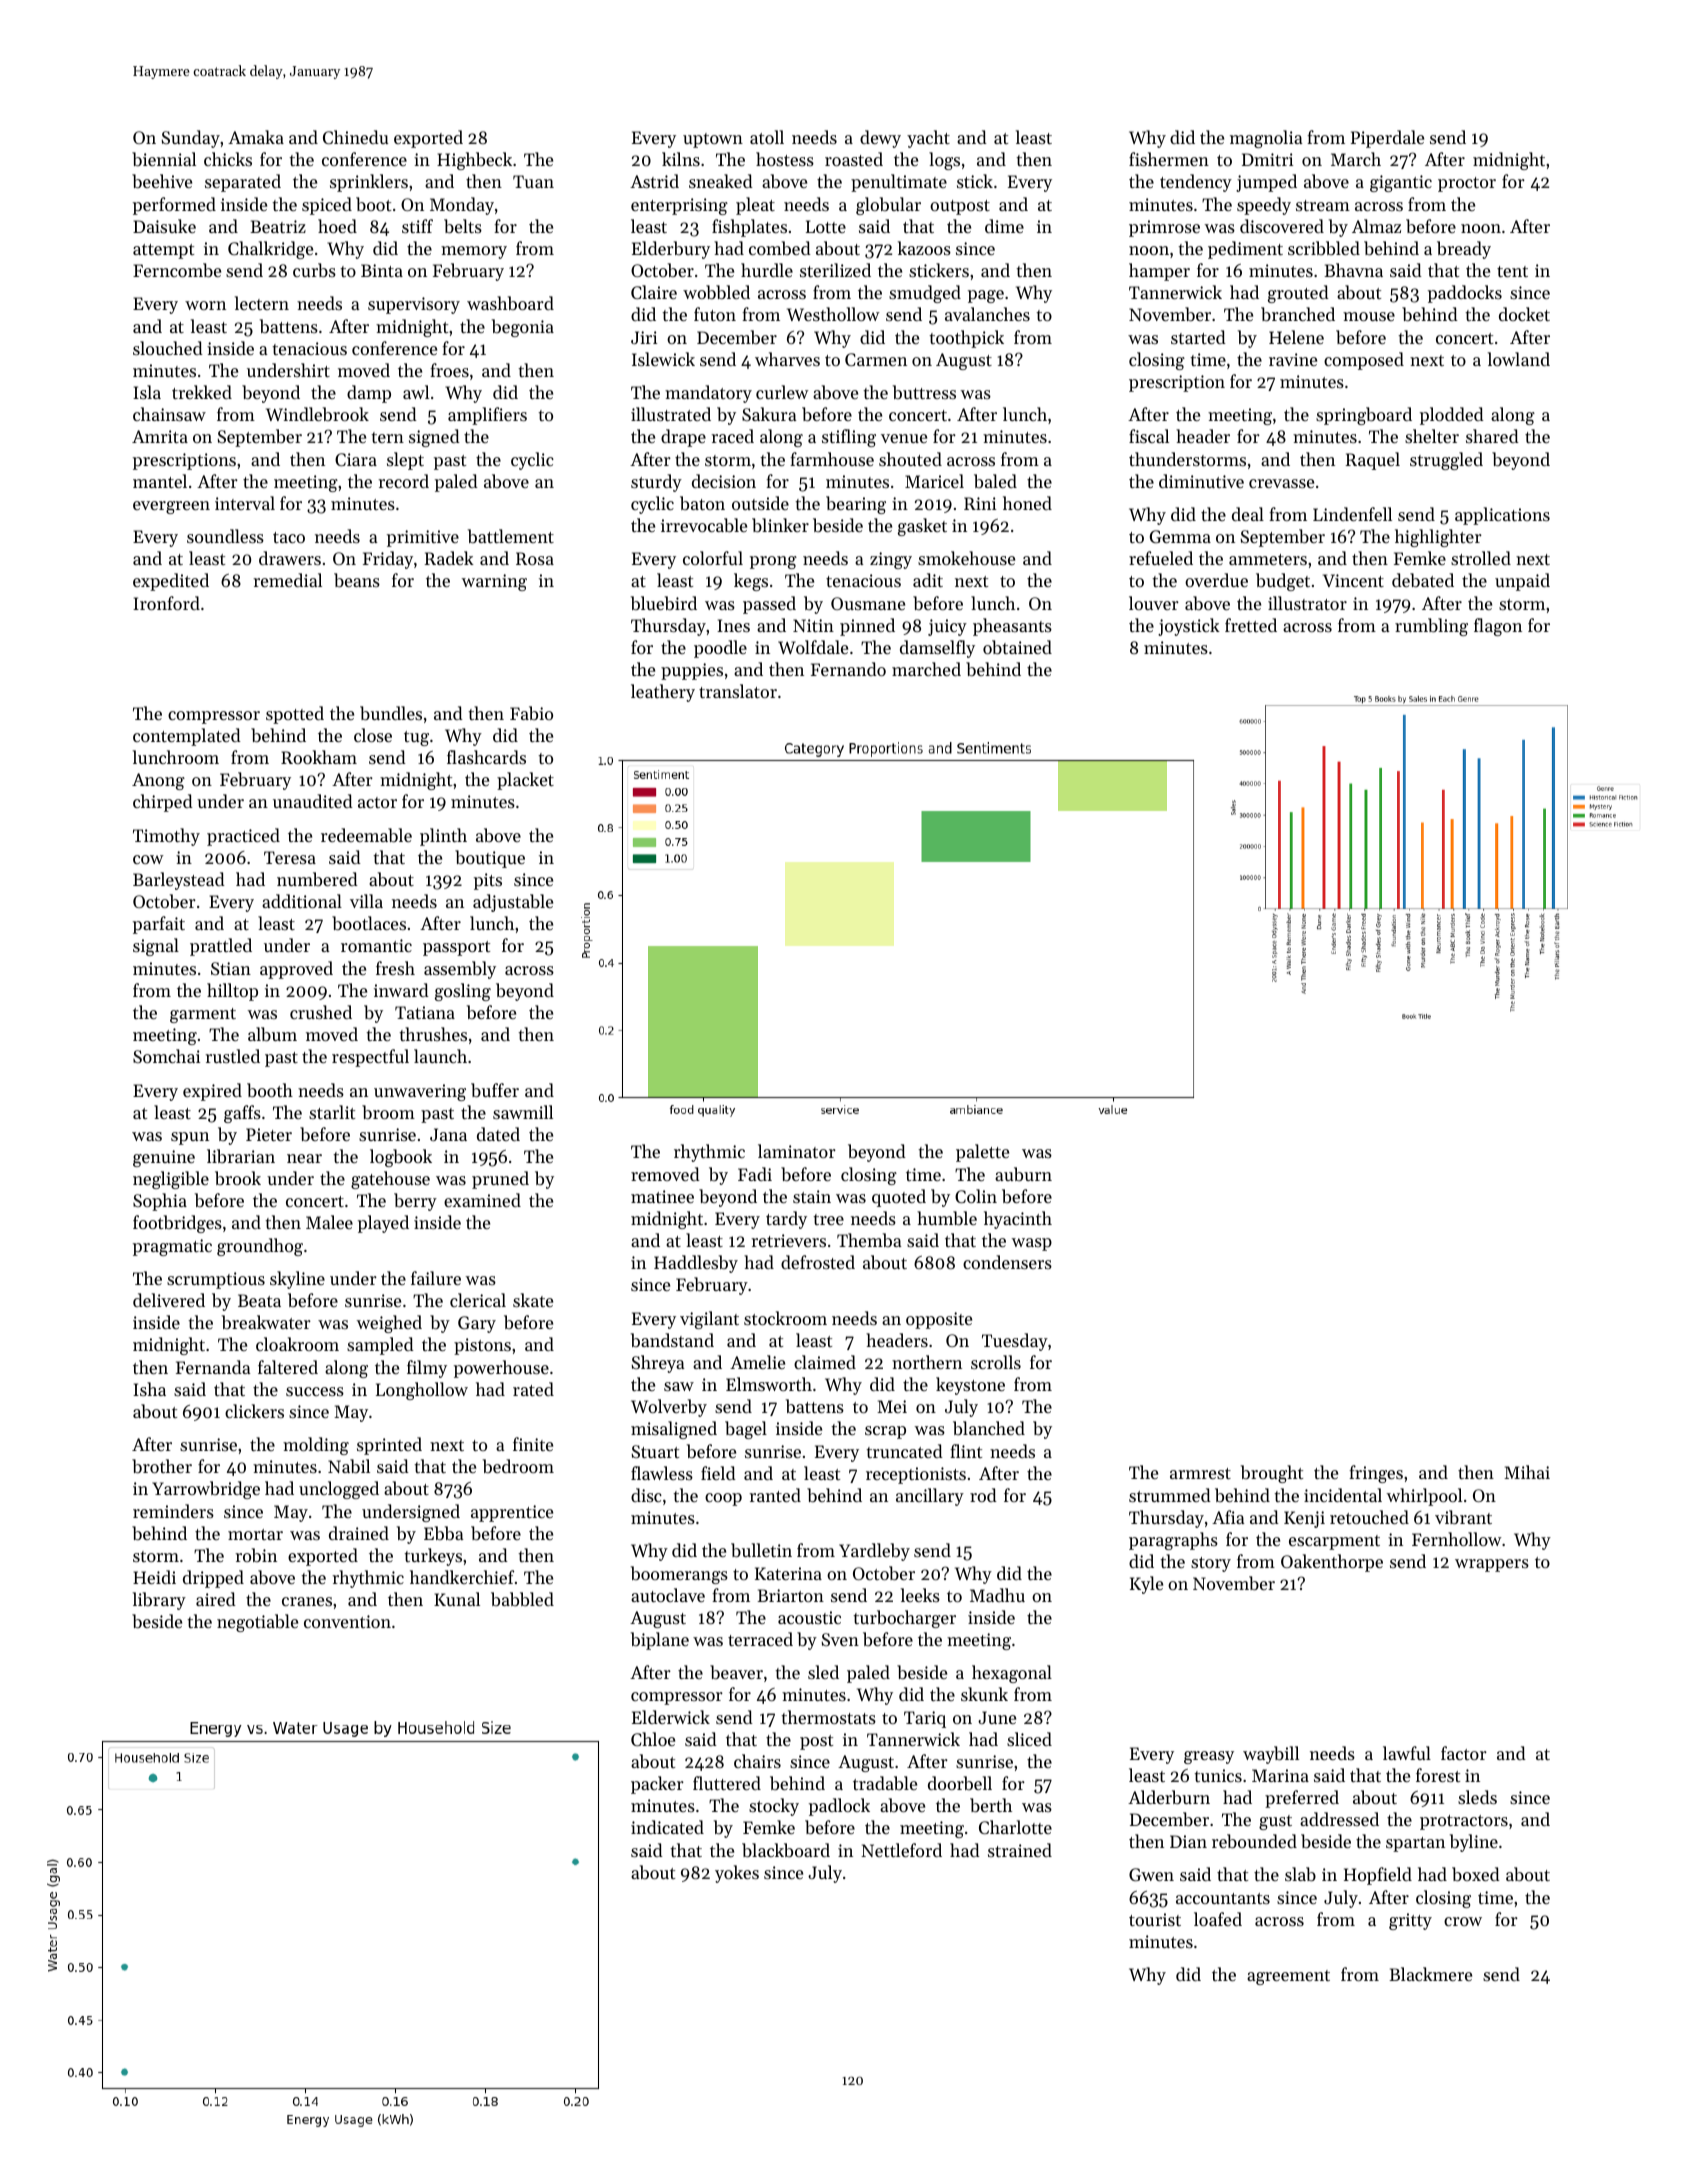  What do you see at coordinates (737, 1874) in the screenshot?
I see `yokes` at bounding box center [737, 1874].
